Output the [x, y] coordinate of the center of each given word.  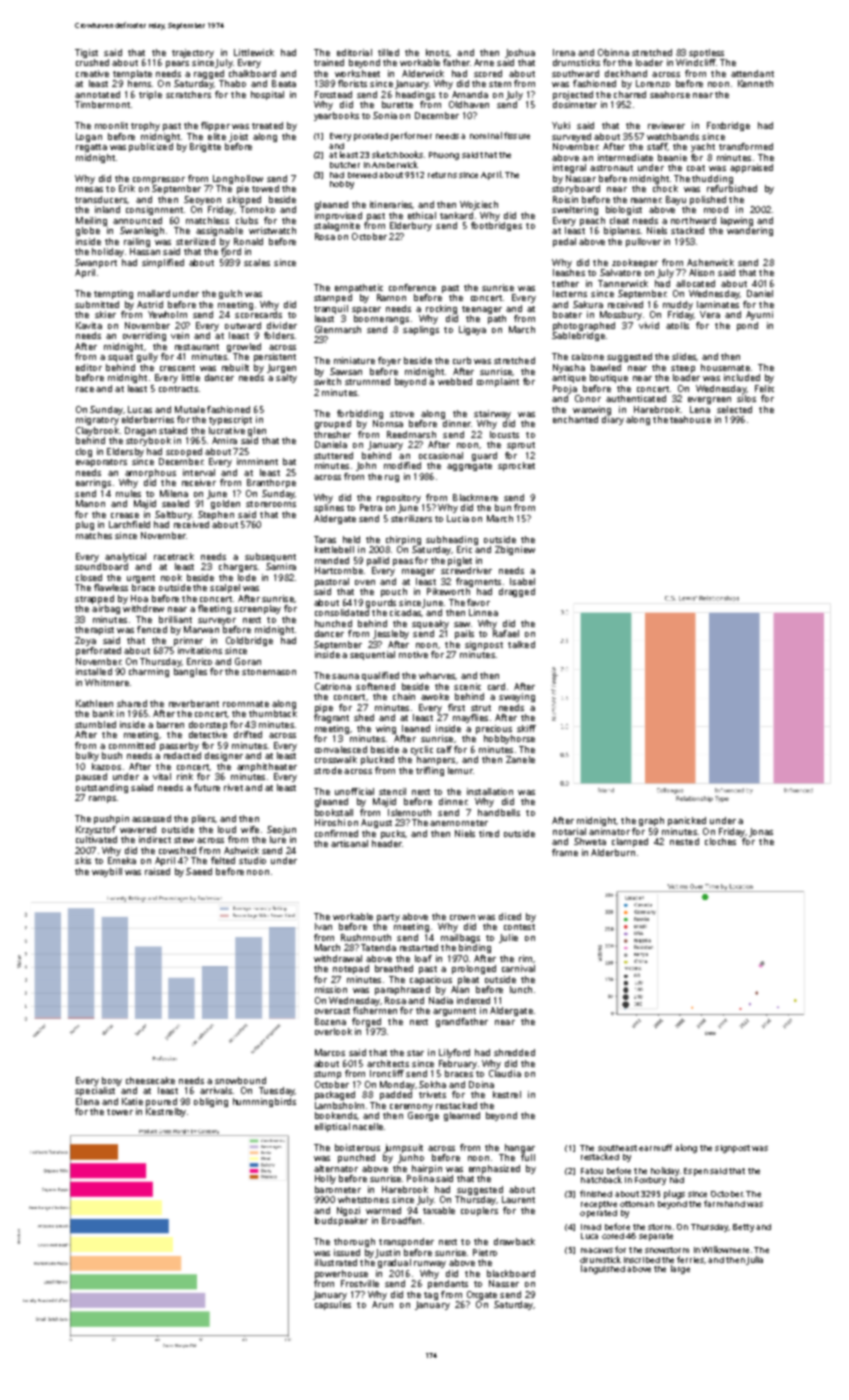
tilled [388, 52]
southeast [617, 1148]
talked [521, 644]
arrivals [216, 1090]
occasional [441, 455]
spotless [706, 53]
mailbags [460, 938]
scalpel [225, 588]
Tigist [86, 53]
